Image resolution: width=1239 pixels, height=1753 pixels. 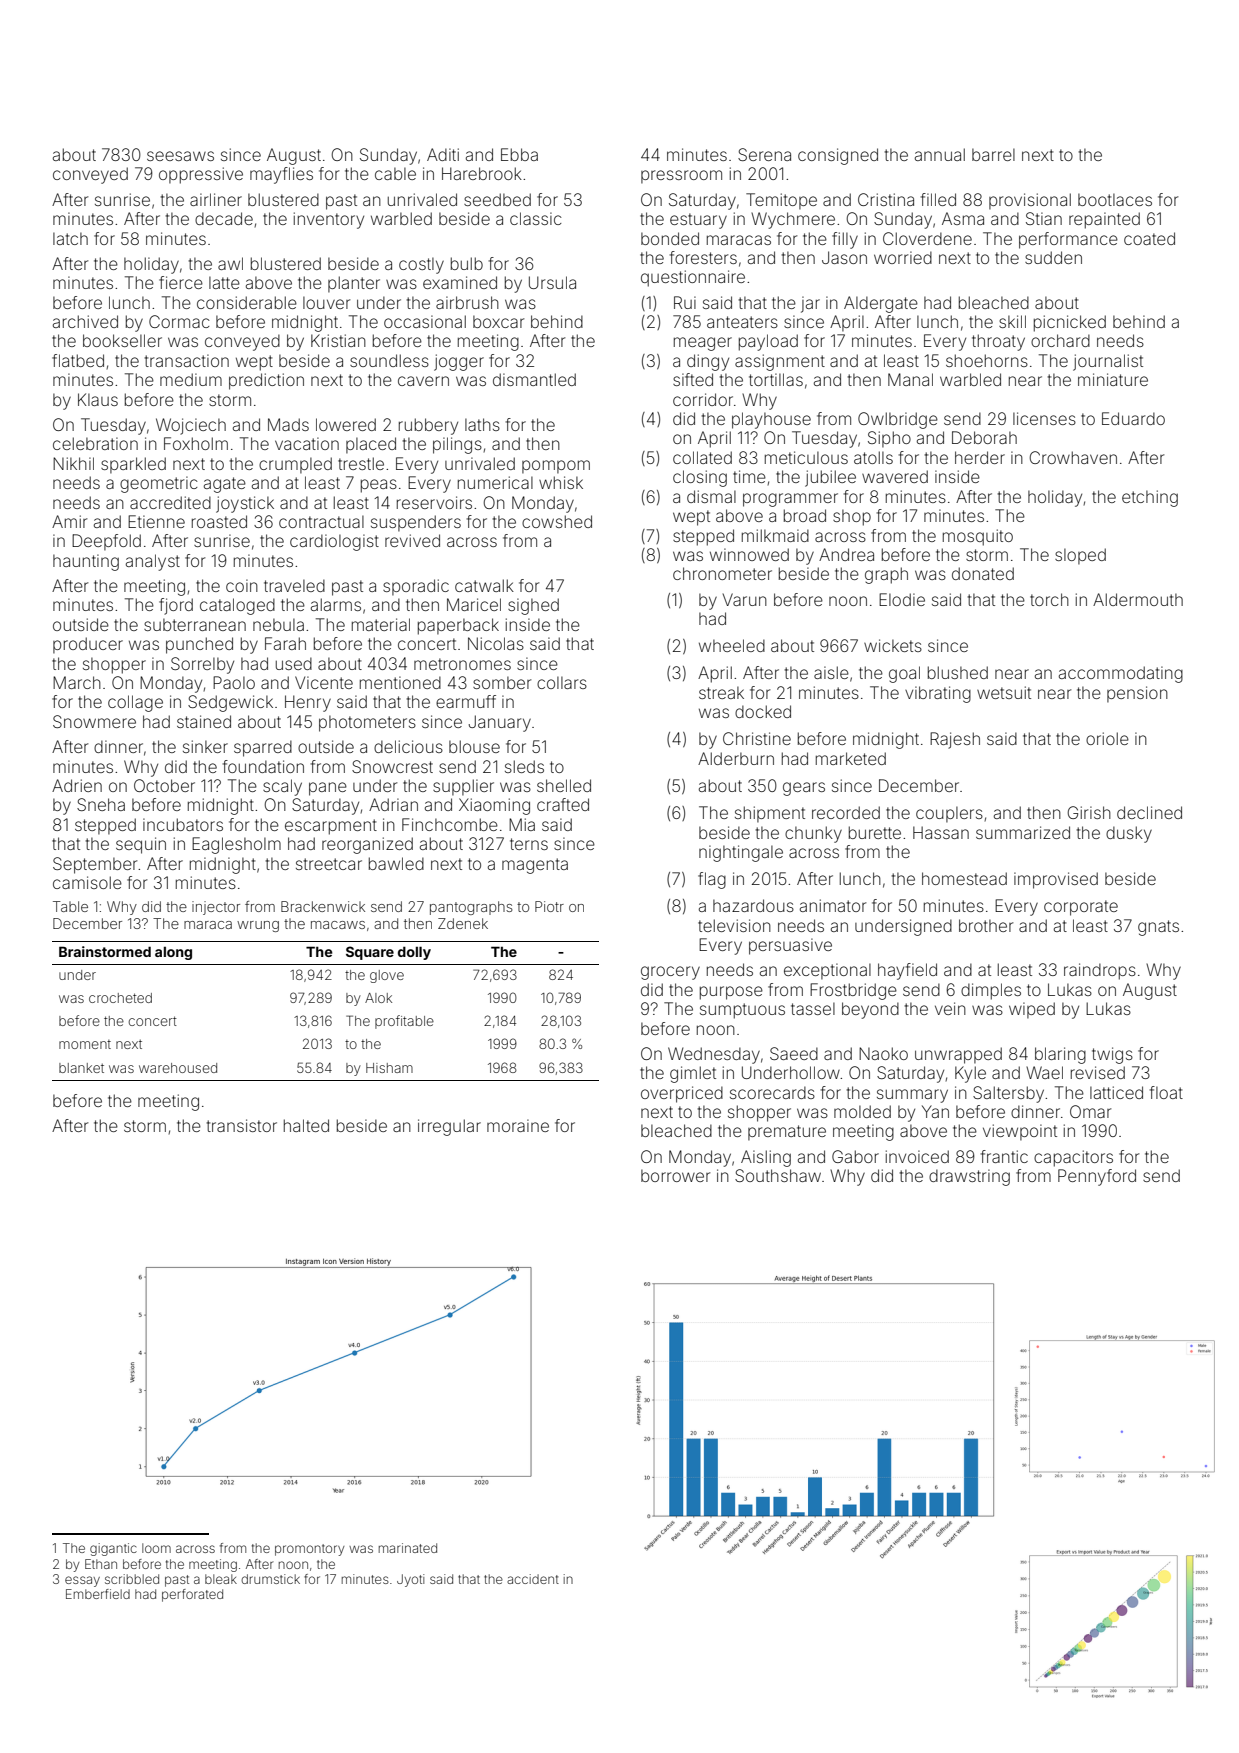 What do you see at coordinates (519, 154) in the image?
I see `Ebba` at bounding box center [519, 154].
